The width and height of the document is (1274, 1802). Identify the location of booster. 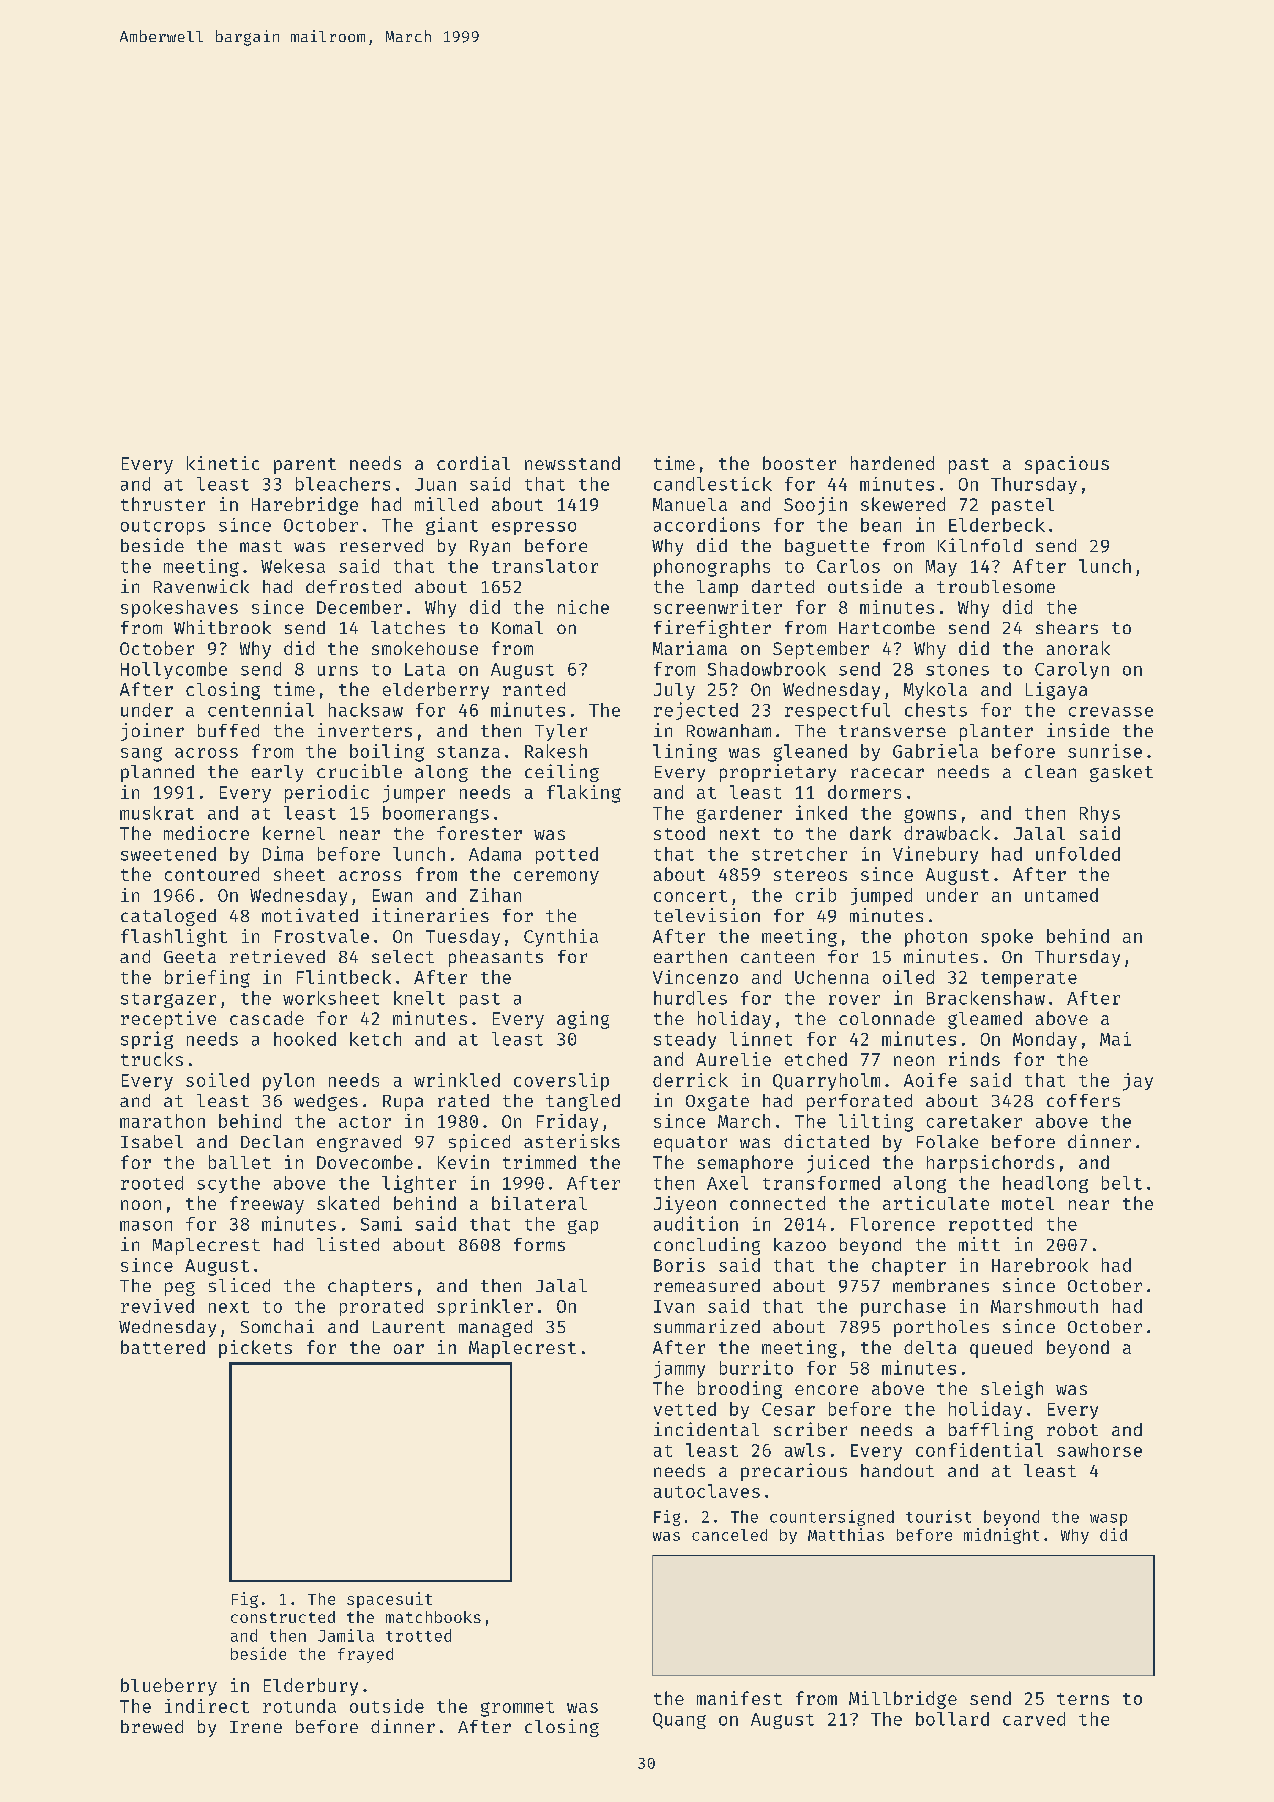
(799, 463).
